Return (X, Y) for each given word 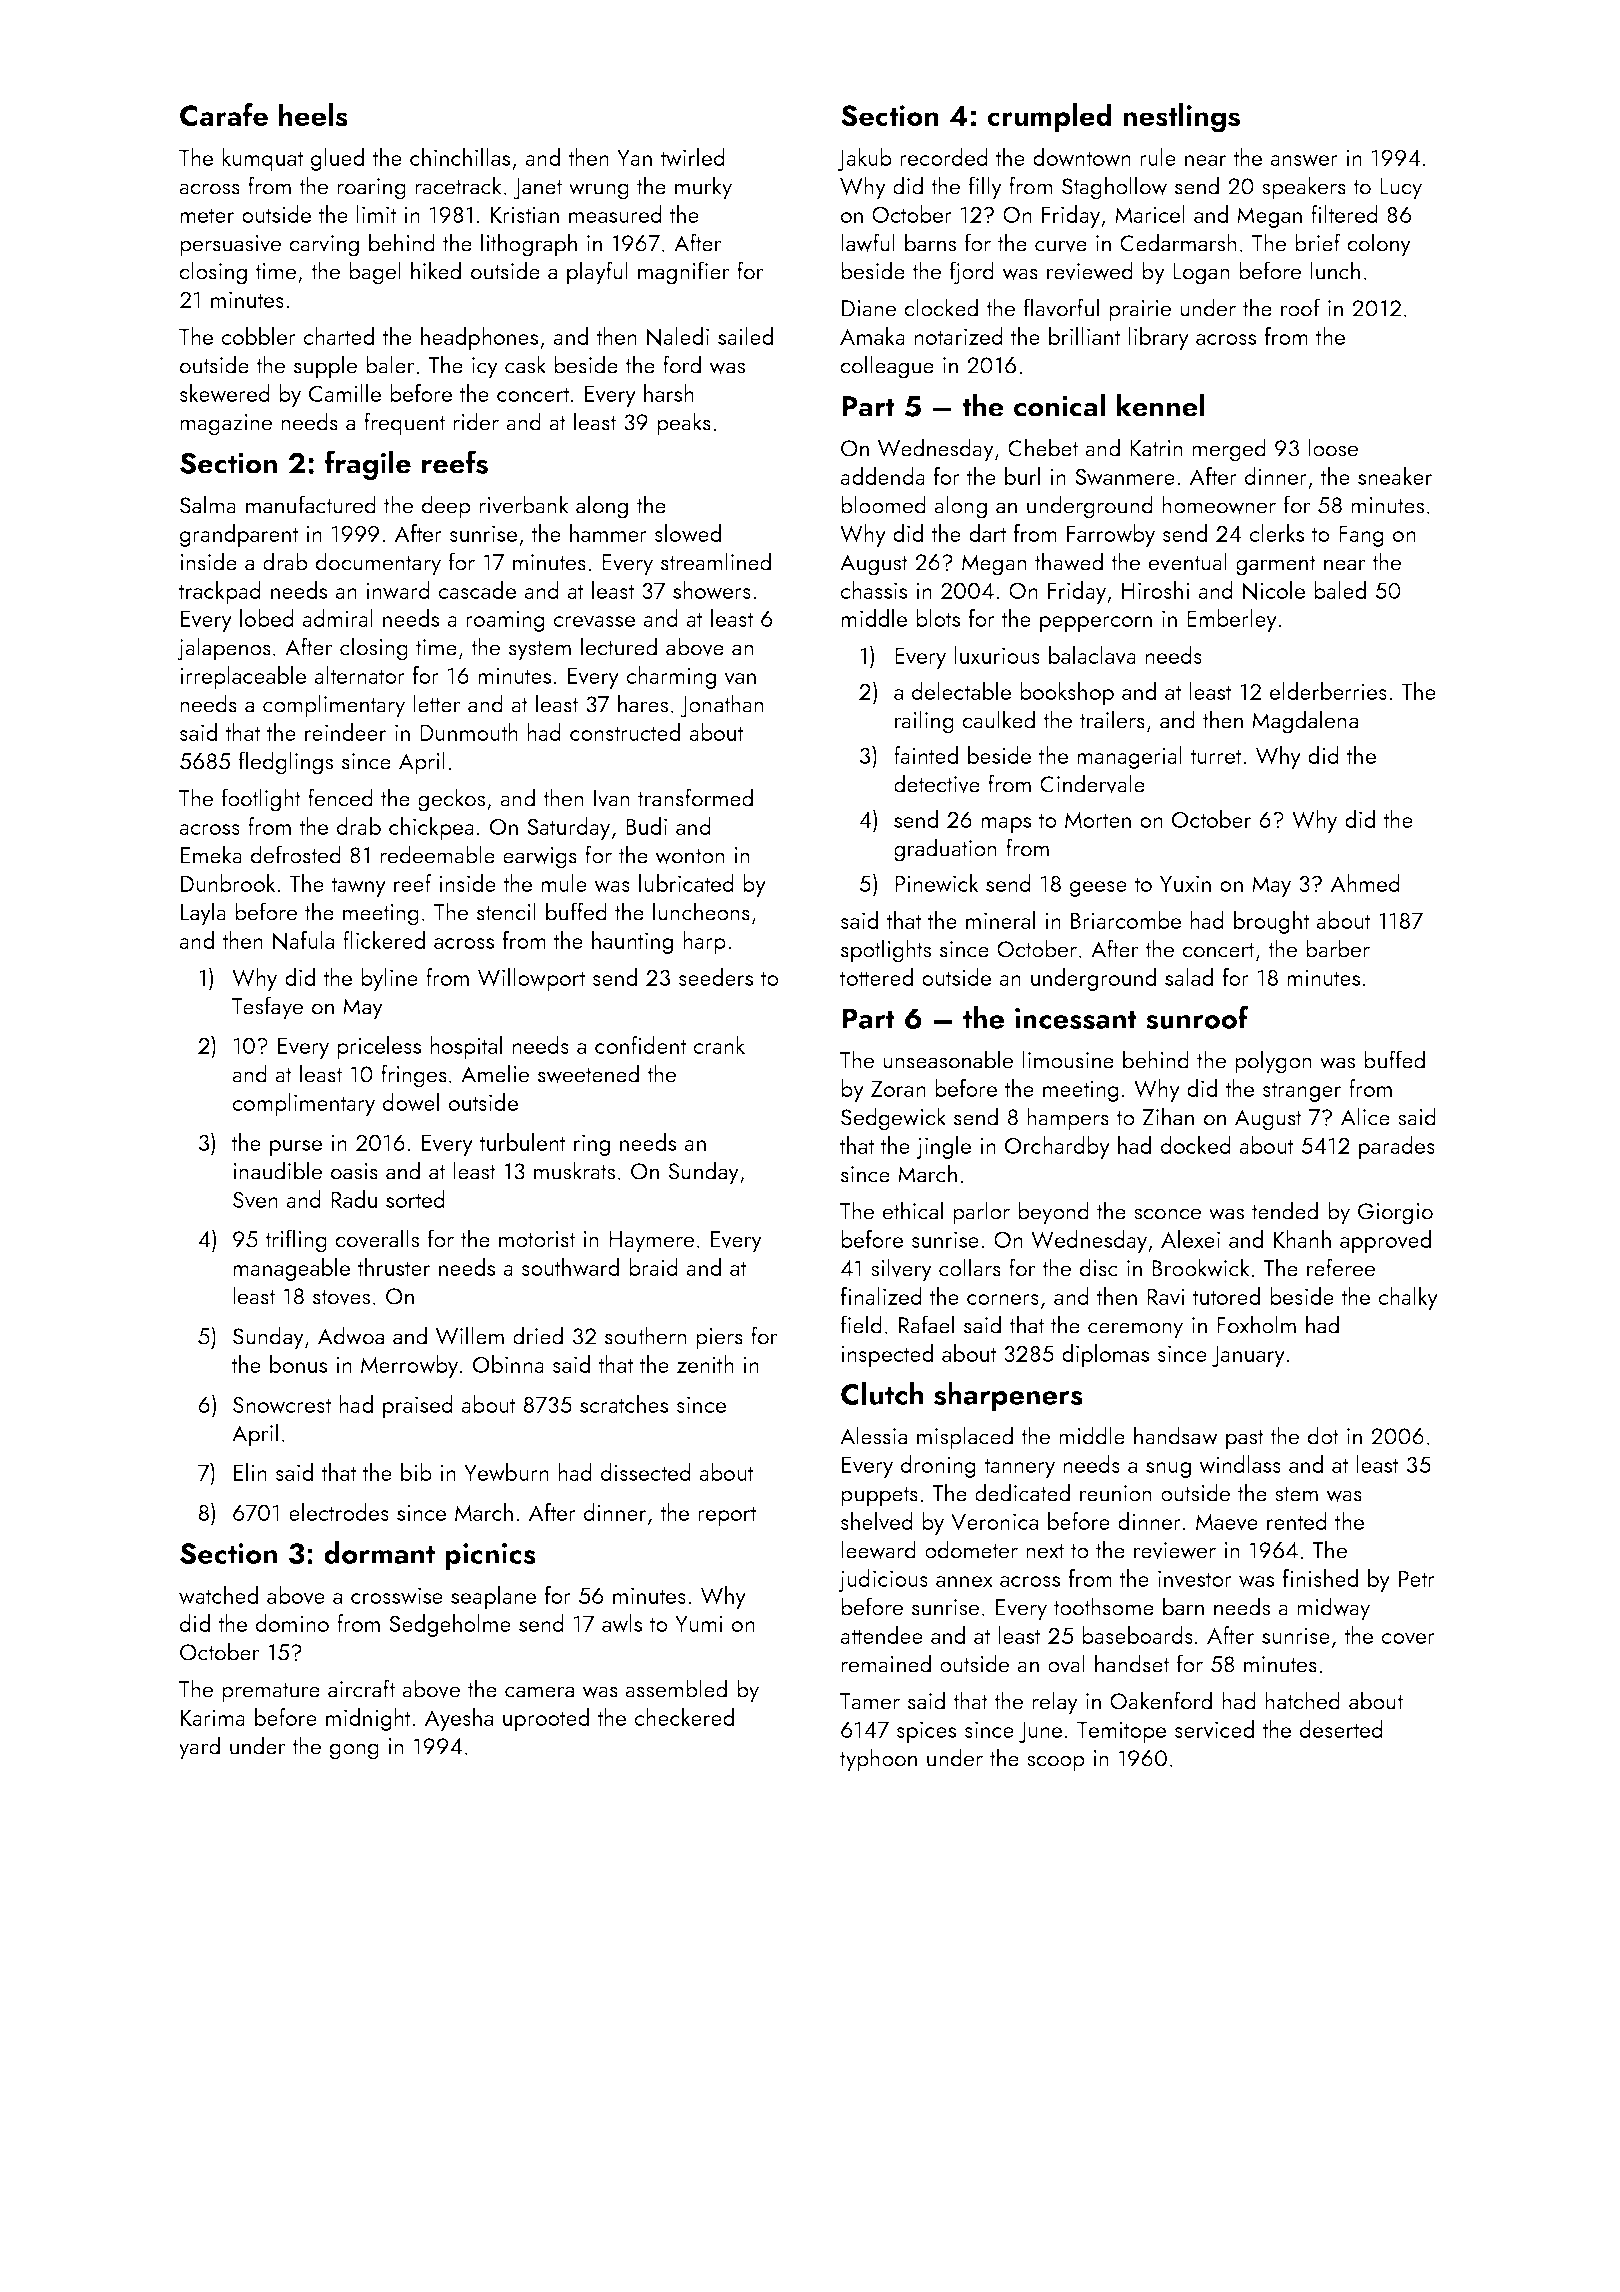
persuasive (230, 246)
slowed (687, 533)
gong (354, 1751)
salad (1189, 977)
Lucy (1401, 189)
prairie (1140, 311)
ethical (913, 1210)
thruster (394, 1267)
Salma (208, 504)
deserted (1341, 1729)
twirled (692, 157)
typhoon (878, 1760)
